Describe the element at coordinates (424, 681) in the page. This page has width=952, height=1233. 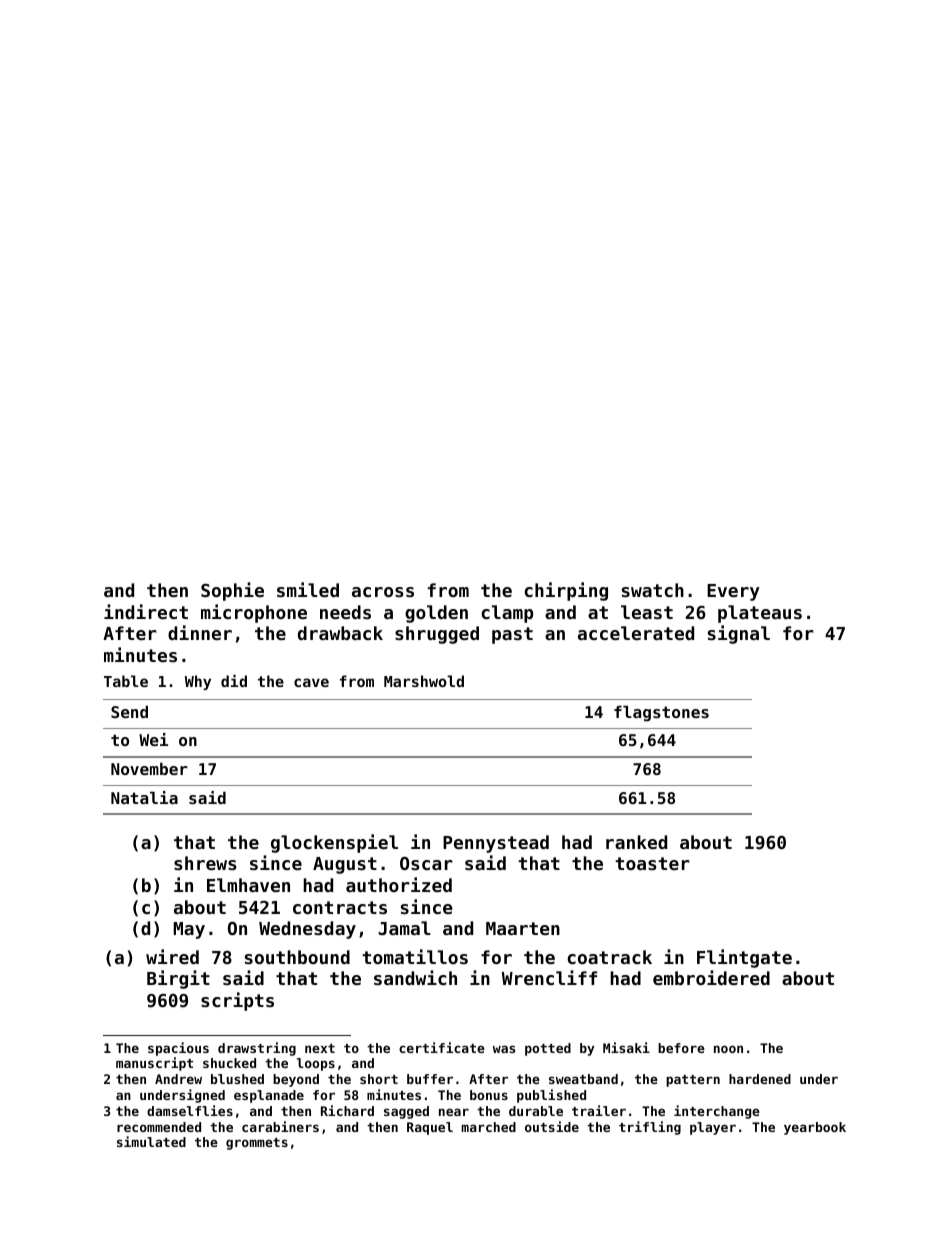
I see `Marshwold` at that location.
